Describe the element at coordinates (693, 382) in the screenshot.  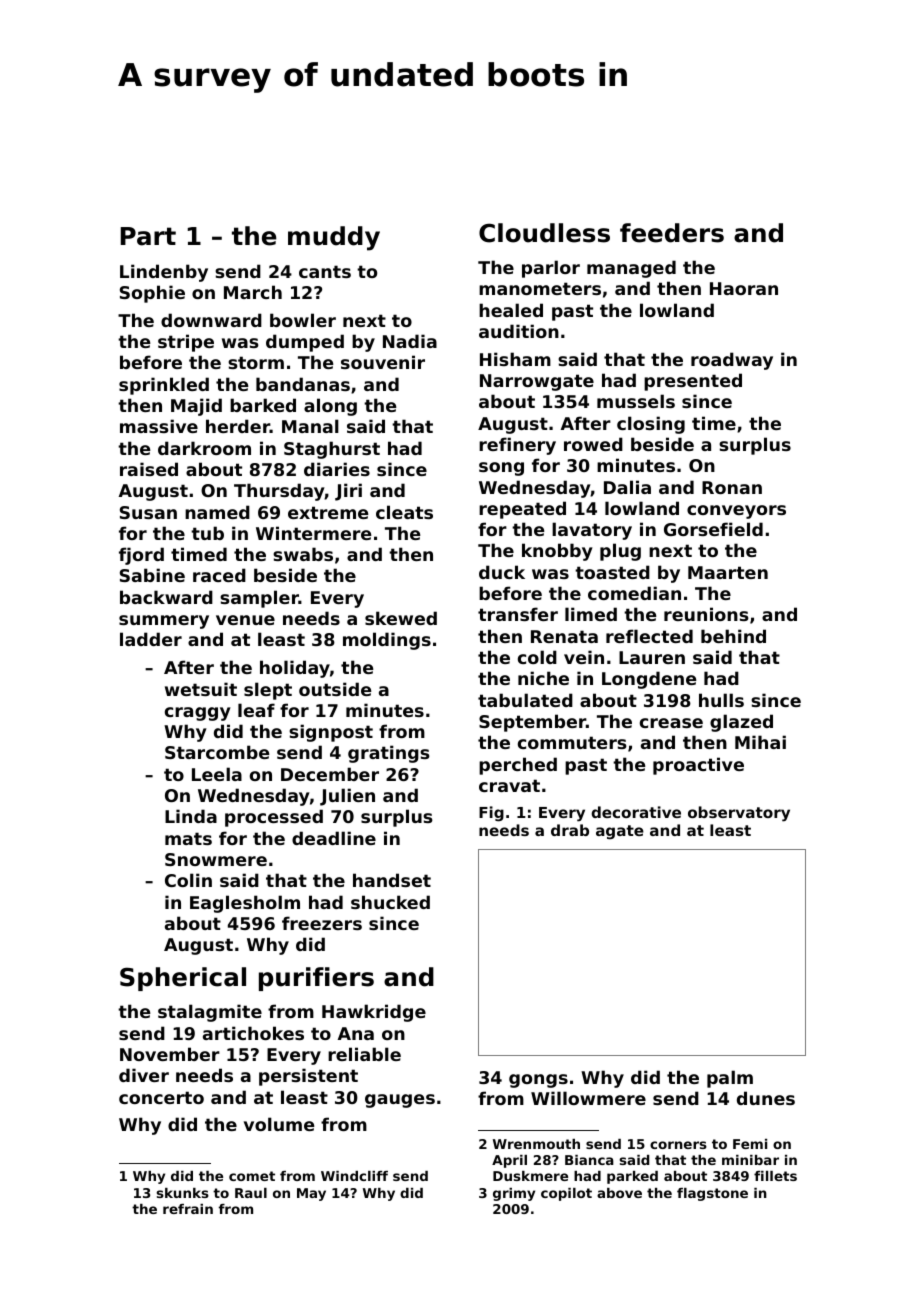
I see `presented` at that location.
